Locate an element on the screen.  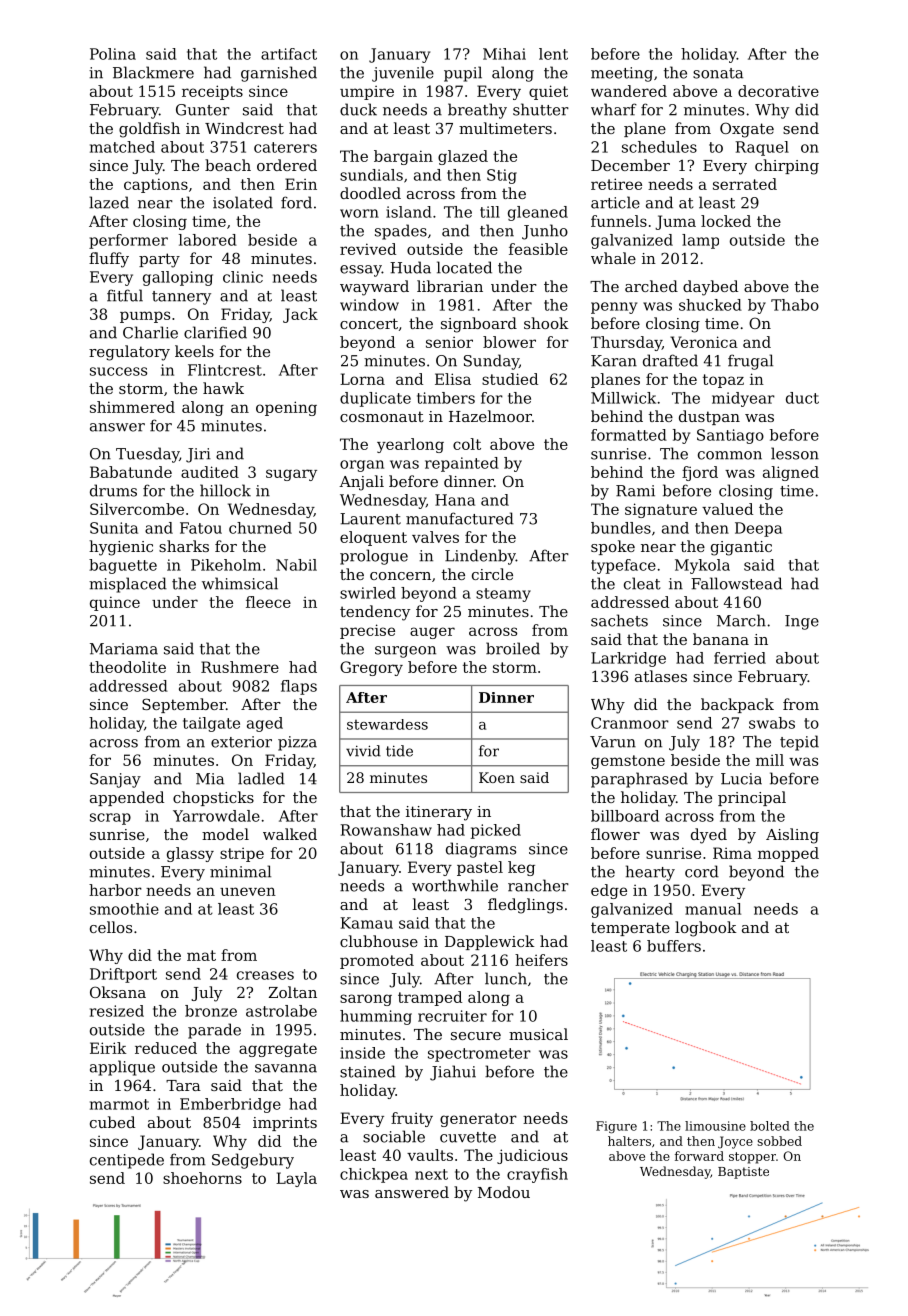
Juma is located at coordinates (675, 222).
